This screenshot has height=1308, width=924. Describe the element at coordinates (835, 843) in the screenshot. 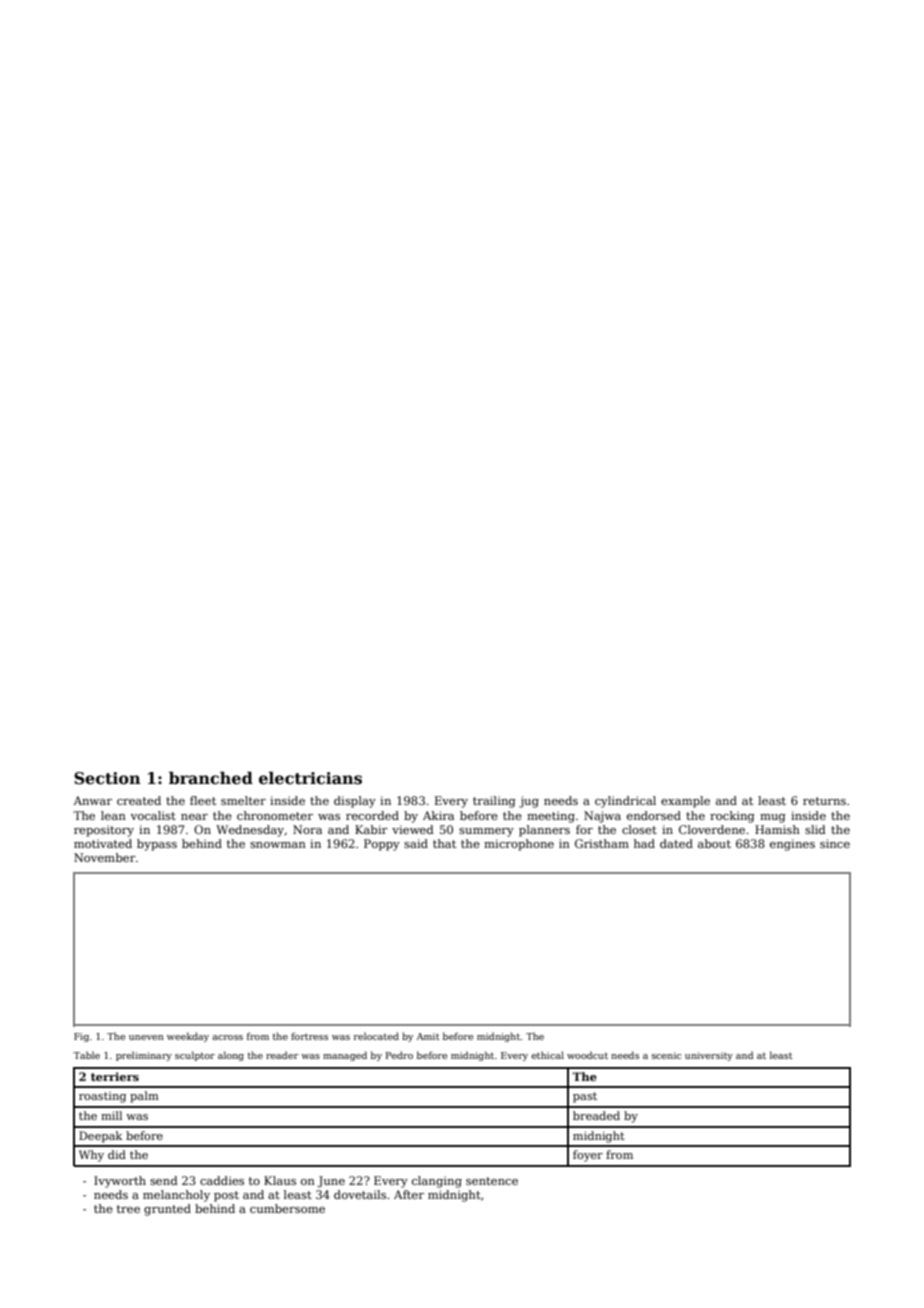

I see `since` at that location.
